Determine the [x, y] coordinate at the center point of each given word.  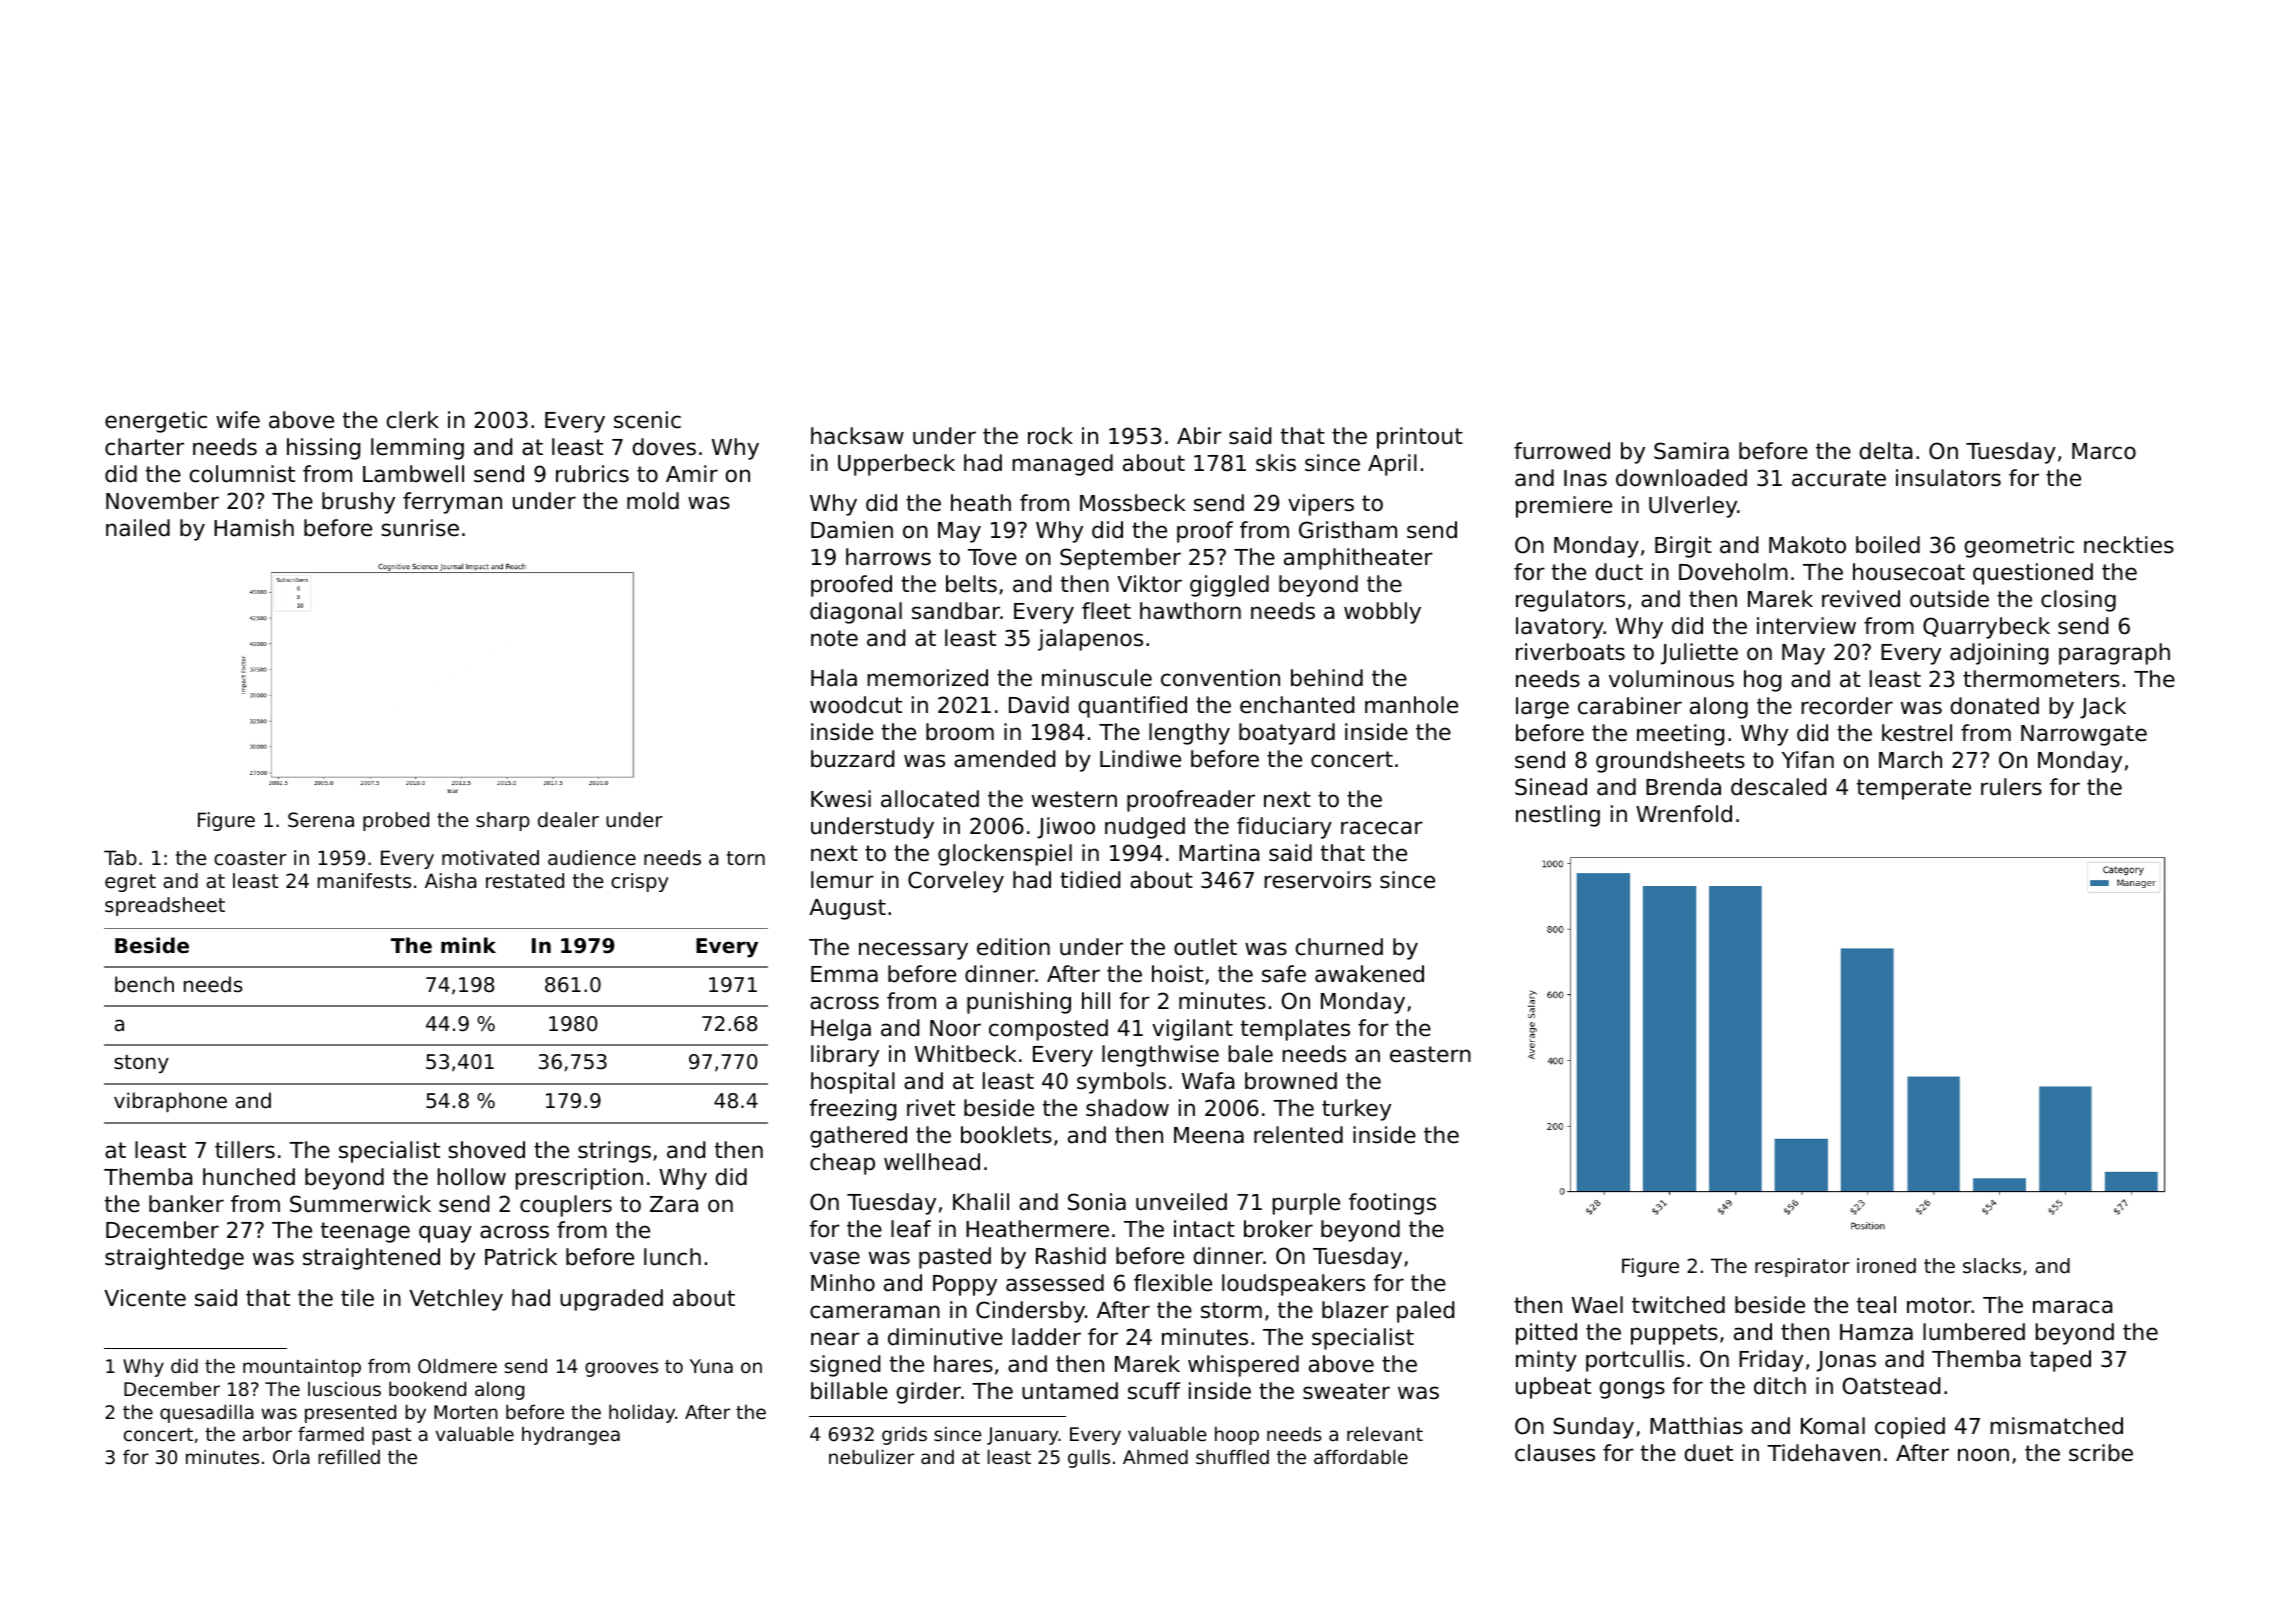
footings [1392, 1204]
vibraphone [170, 1102]
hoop [1237, 1435]
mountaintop [302, 1367]
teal [1876, 1305]
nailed [138, 528]
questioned [2033, 574]
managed [1062, 465]
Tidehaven [1823, 1453]
